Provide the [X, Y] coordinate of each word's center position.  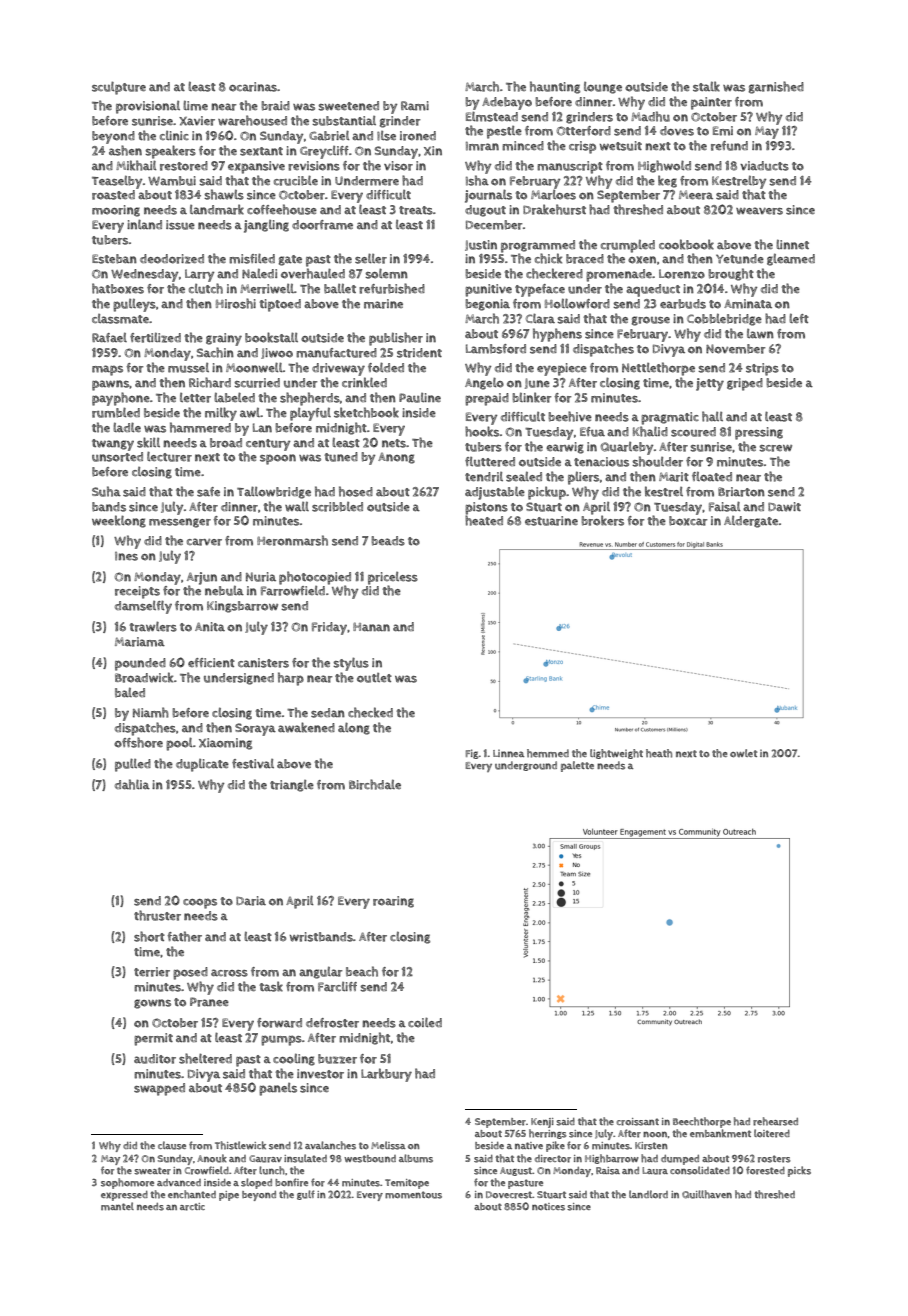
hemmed [548, 753]
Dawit [784, 507]
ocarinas [253, 87]
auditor [155, 1059]
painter [711, 103]
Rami [415, 106]
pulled [133, 765]
